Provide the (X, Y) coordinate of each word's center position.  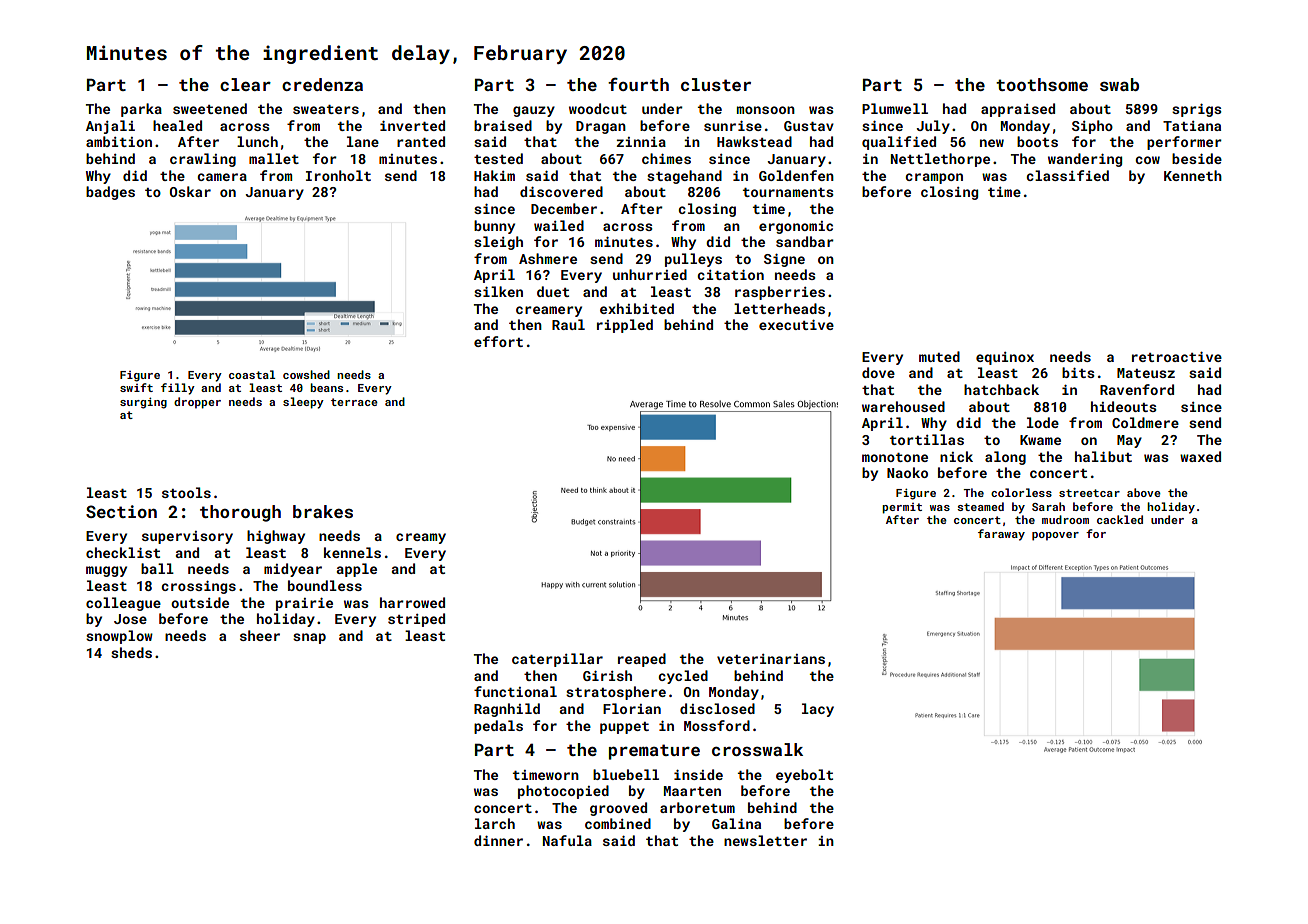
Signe (784, 260)
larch (495, 823)
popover (1055, 536)
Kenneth (1193, 175)
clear (245, 84)
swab (1119, 84)
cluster (716, 84)
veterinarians (771, 659)
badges (110, 193)
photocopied (563, 792)
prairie (304, 604)
